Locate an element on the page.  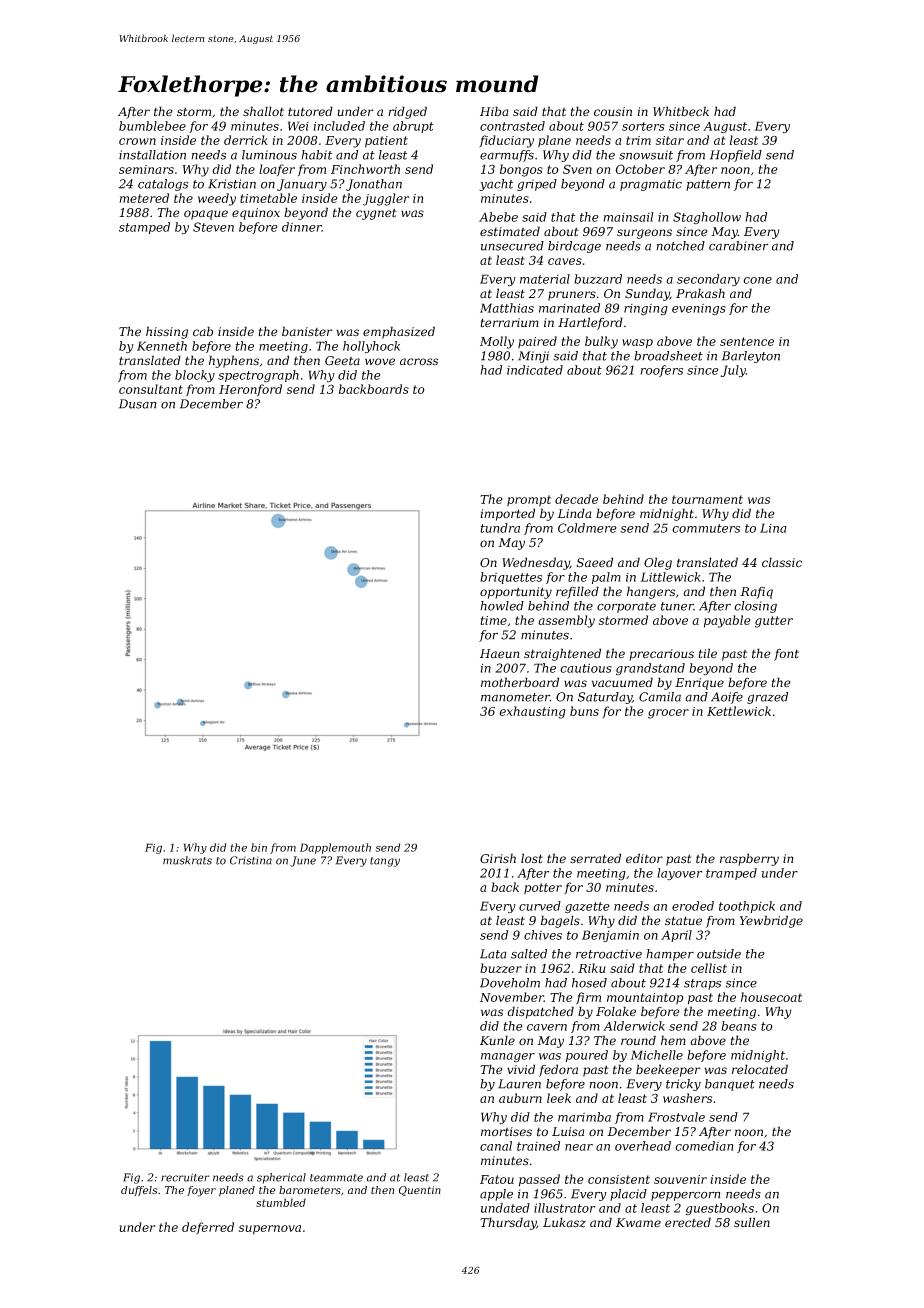
Kunle is located at coordinates (497, 1040).
